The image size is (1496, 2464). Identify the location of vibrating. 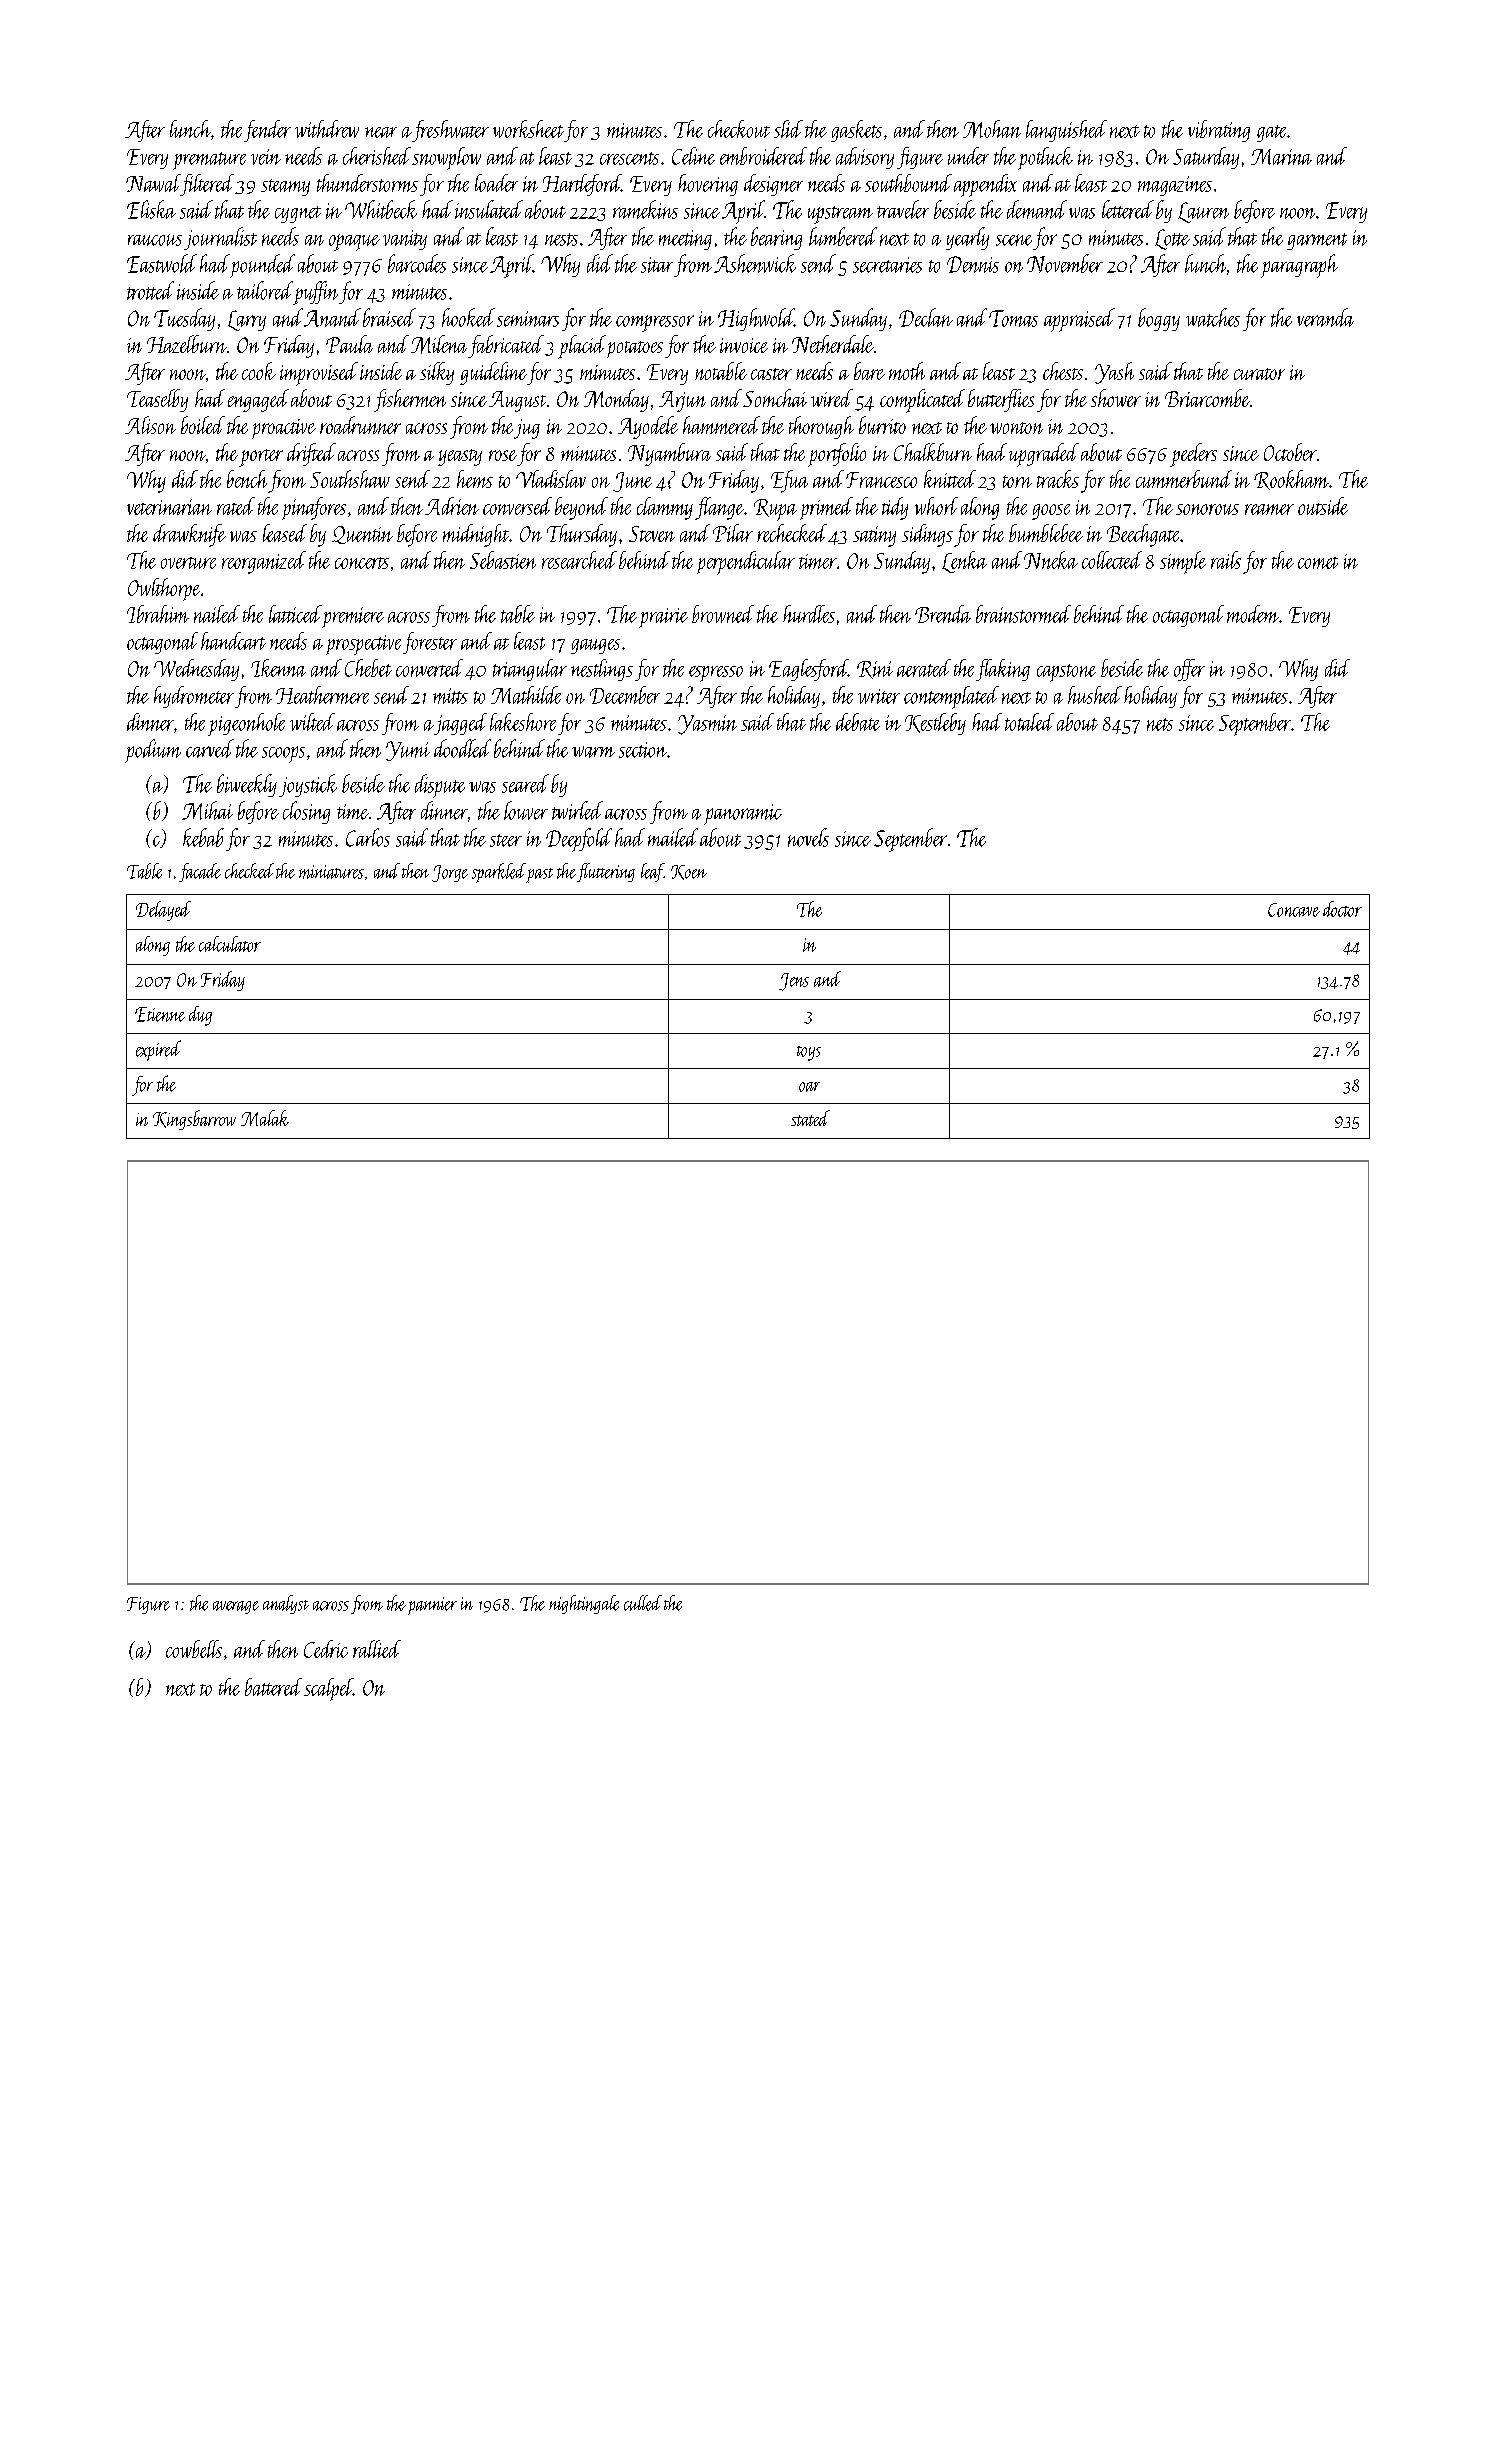
(1219, 131).
